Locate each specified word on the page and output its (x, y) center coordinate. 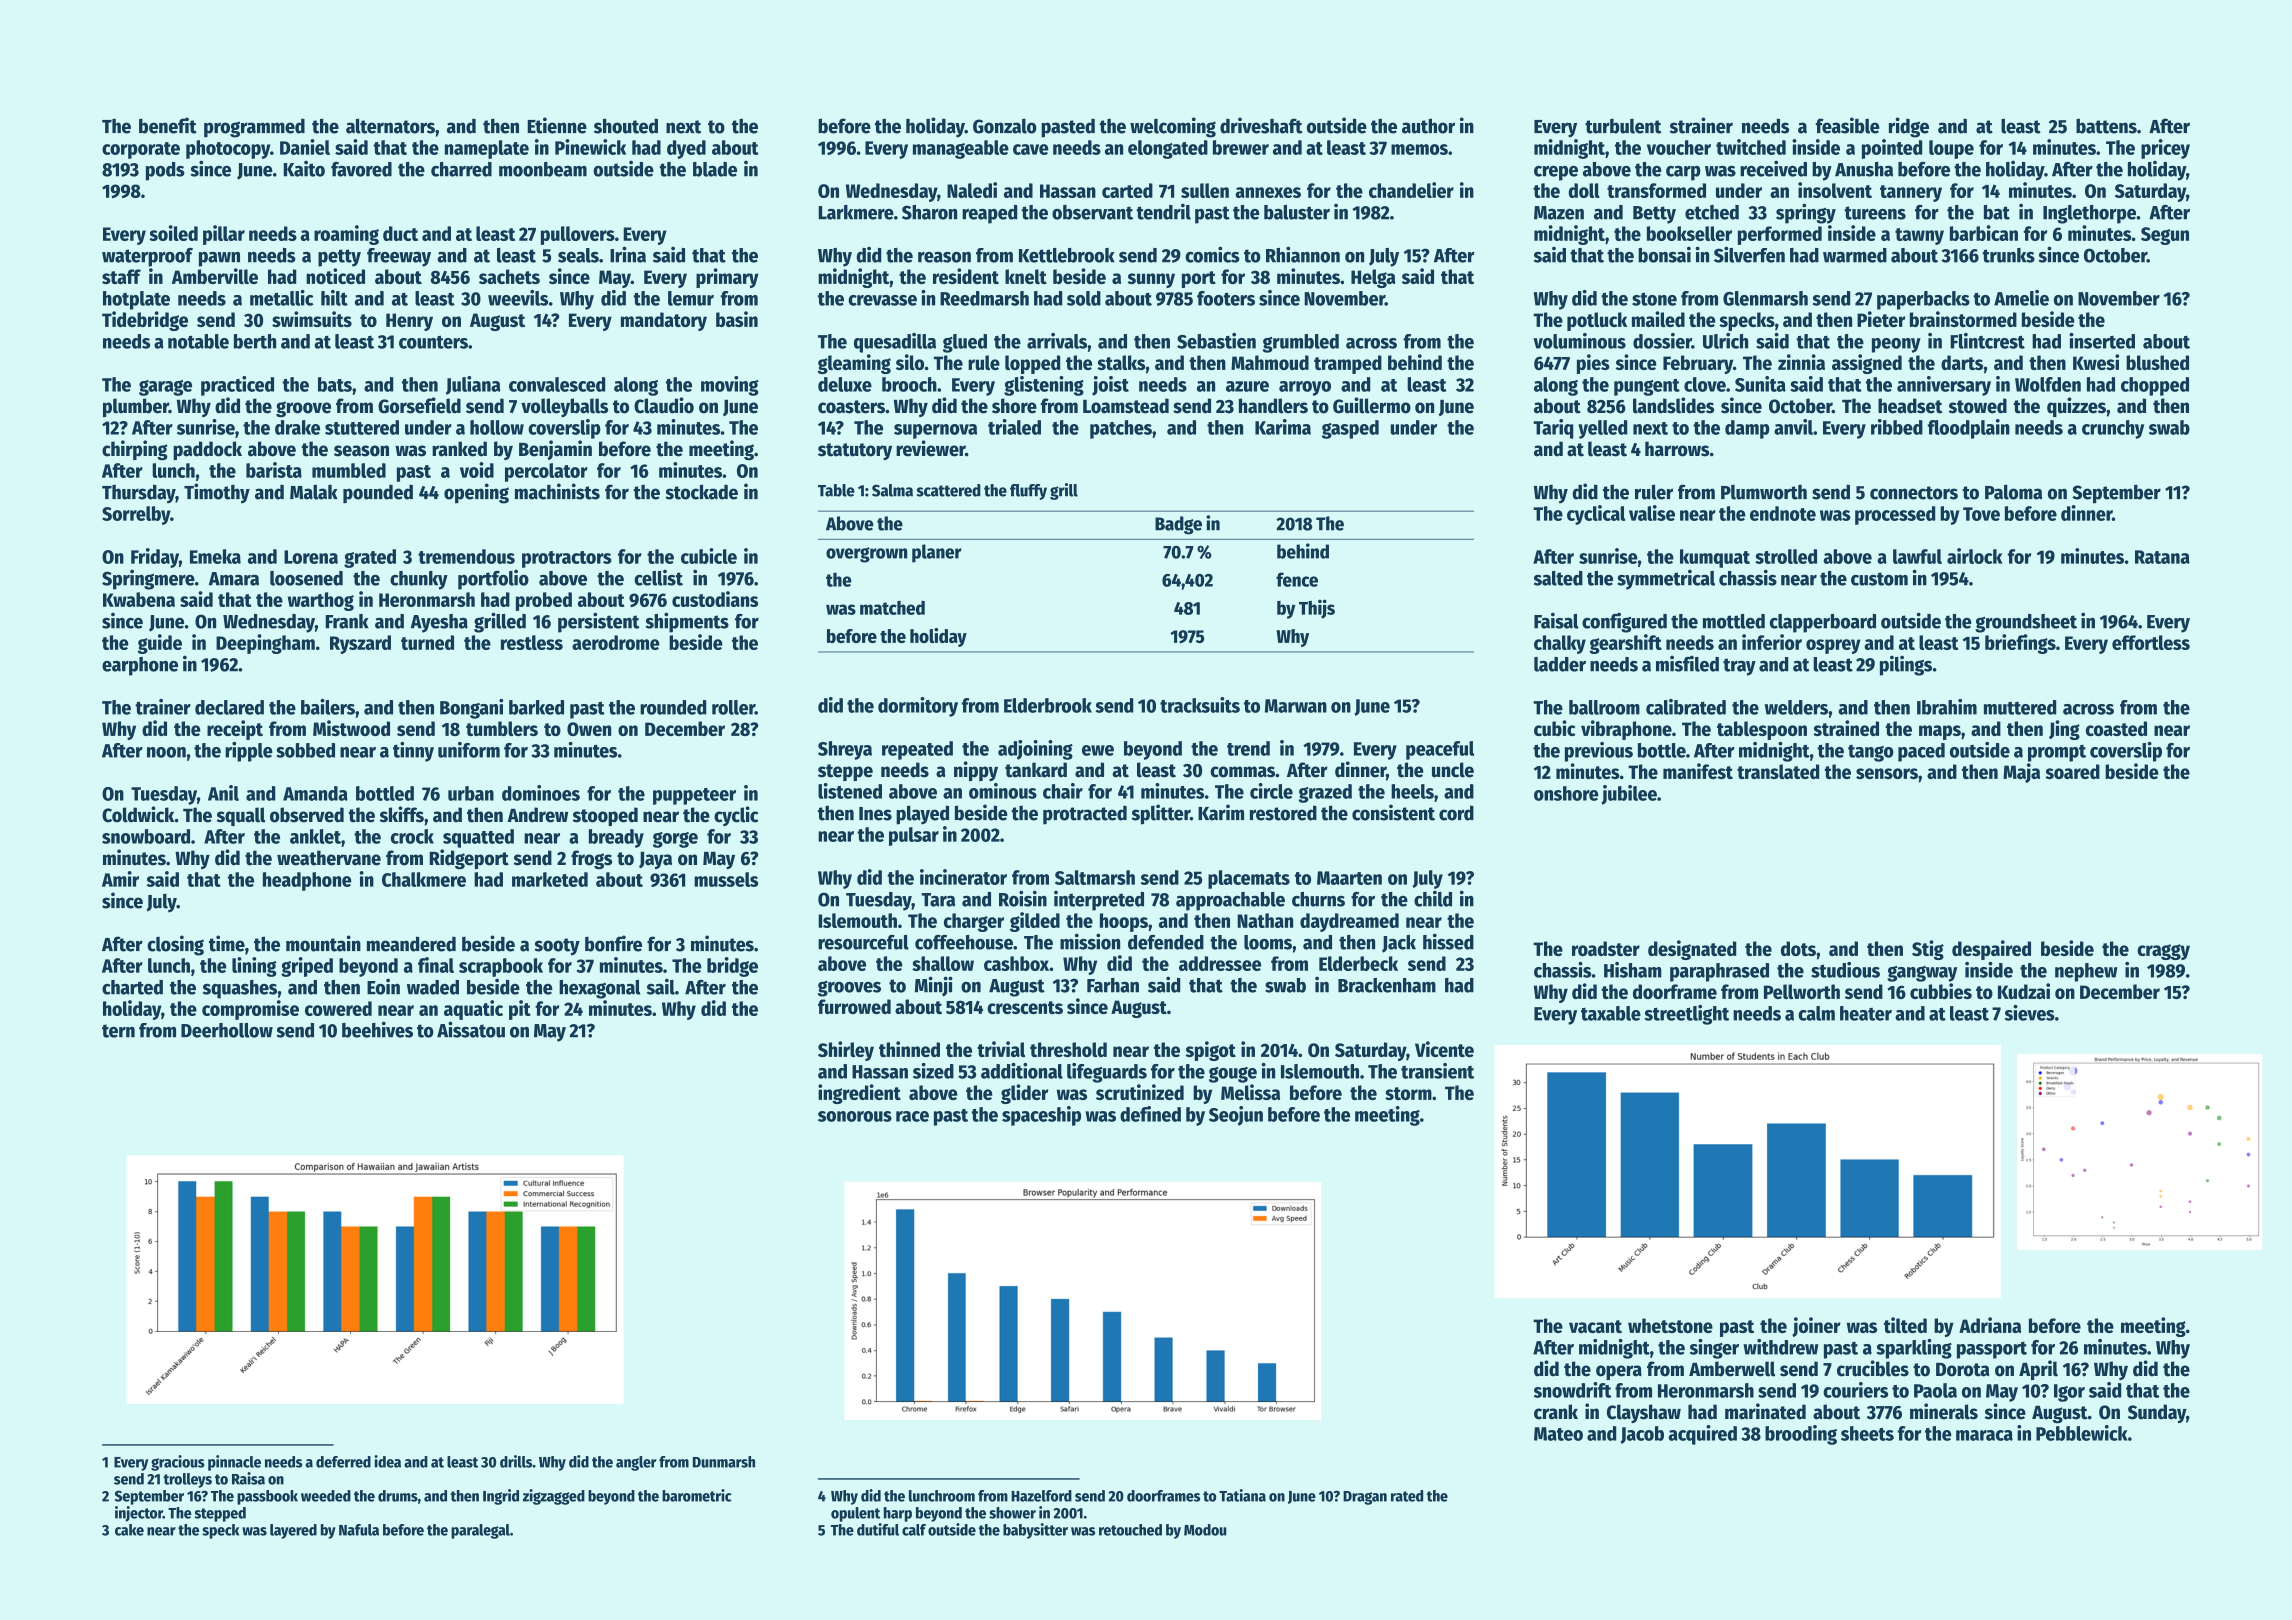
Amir (120, 879)
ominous (1003, 791)
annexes (1268, 192)
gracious (178, 1463)
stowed (1978, 406)
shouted (626, 126)
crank (1556, 1412)
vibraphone (1626, 730)
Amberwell (1732, 1369)
